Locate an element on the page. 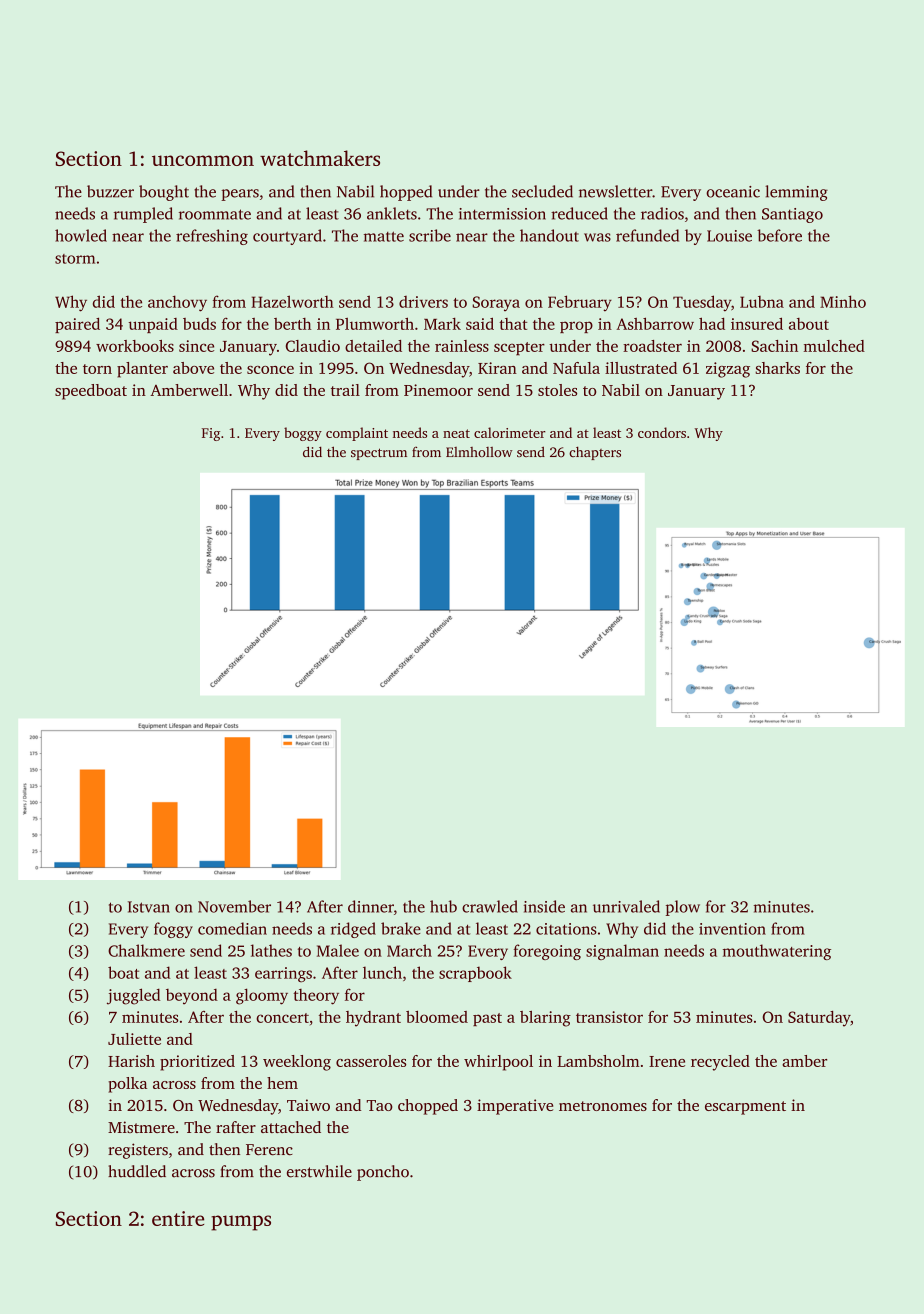 The height and width of the document is (1314, 924). planter is located at coordinates (142, 370).
